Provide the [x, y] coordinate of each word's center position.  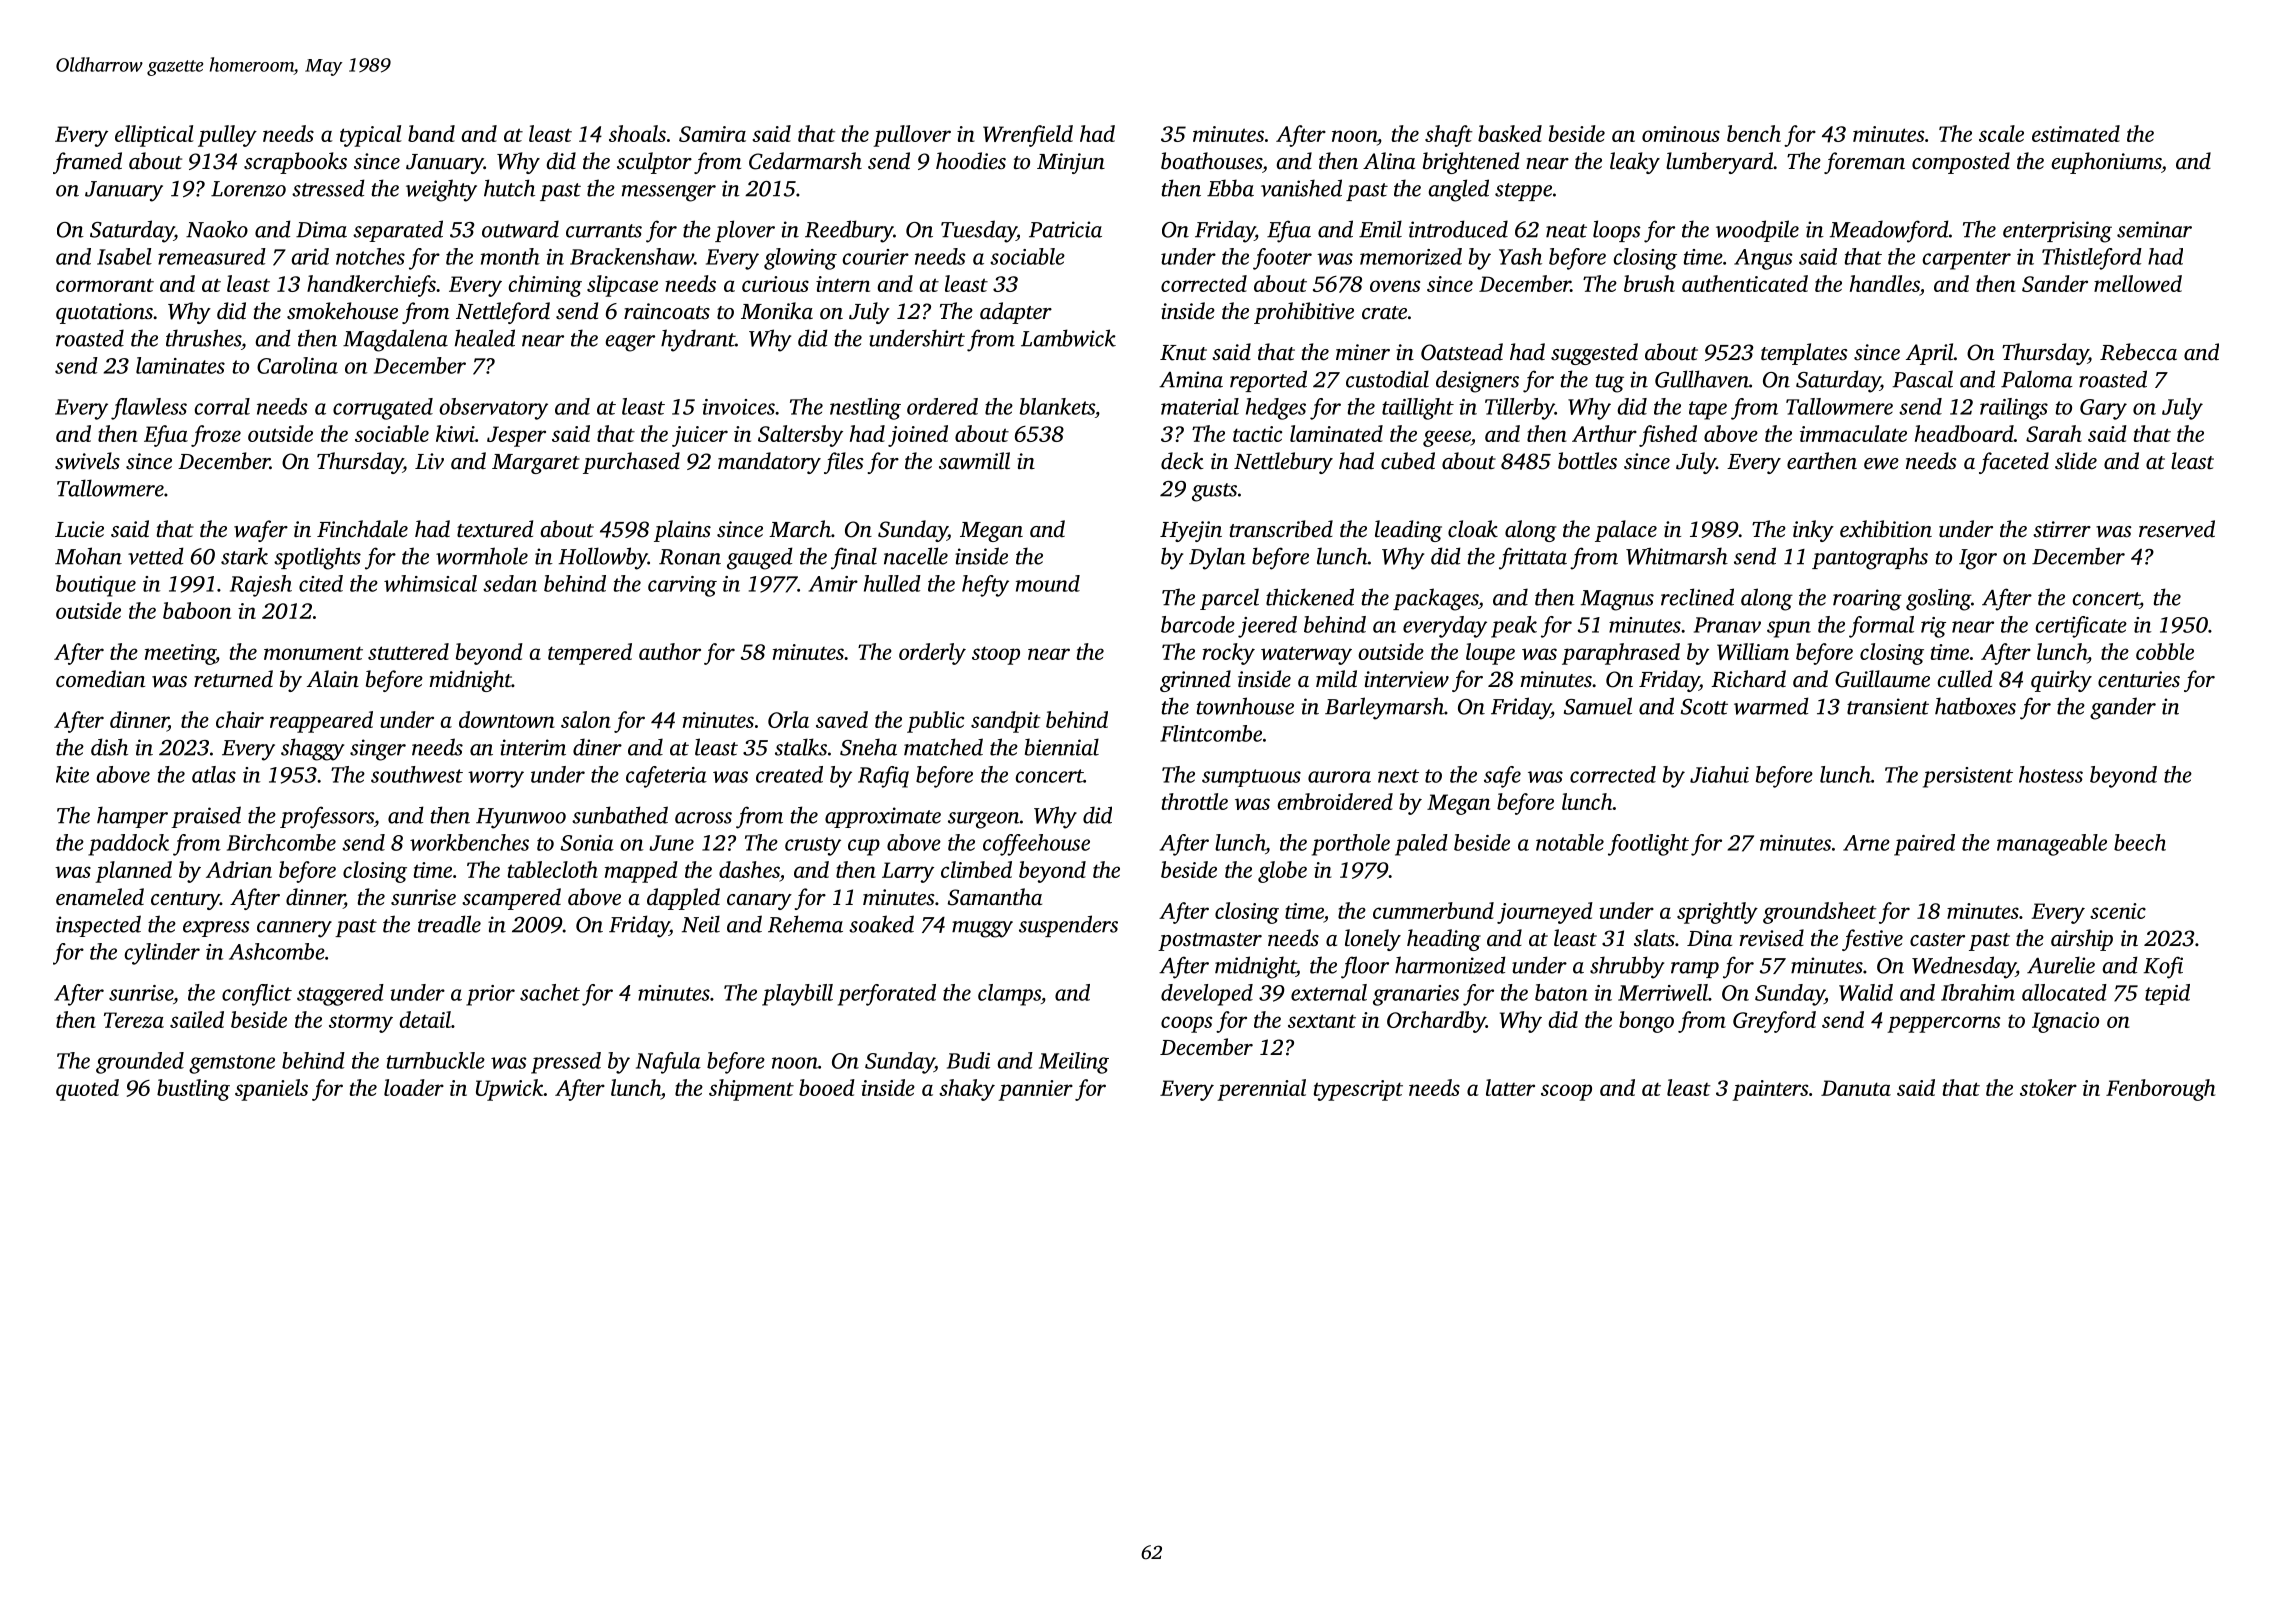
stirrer [2062, 529]
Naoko [217, 229]
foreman [1864, 163]
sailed [197, 1019]
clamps [1009, 995]
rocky [1229, 654]
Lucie [79, 529]
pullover [912, 136]
